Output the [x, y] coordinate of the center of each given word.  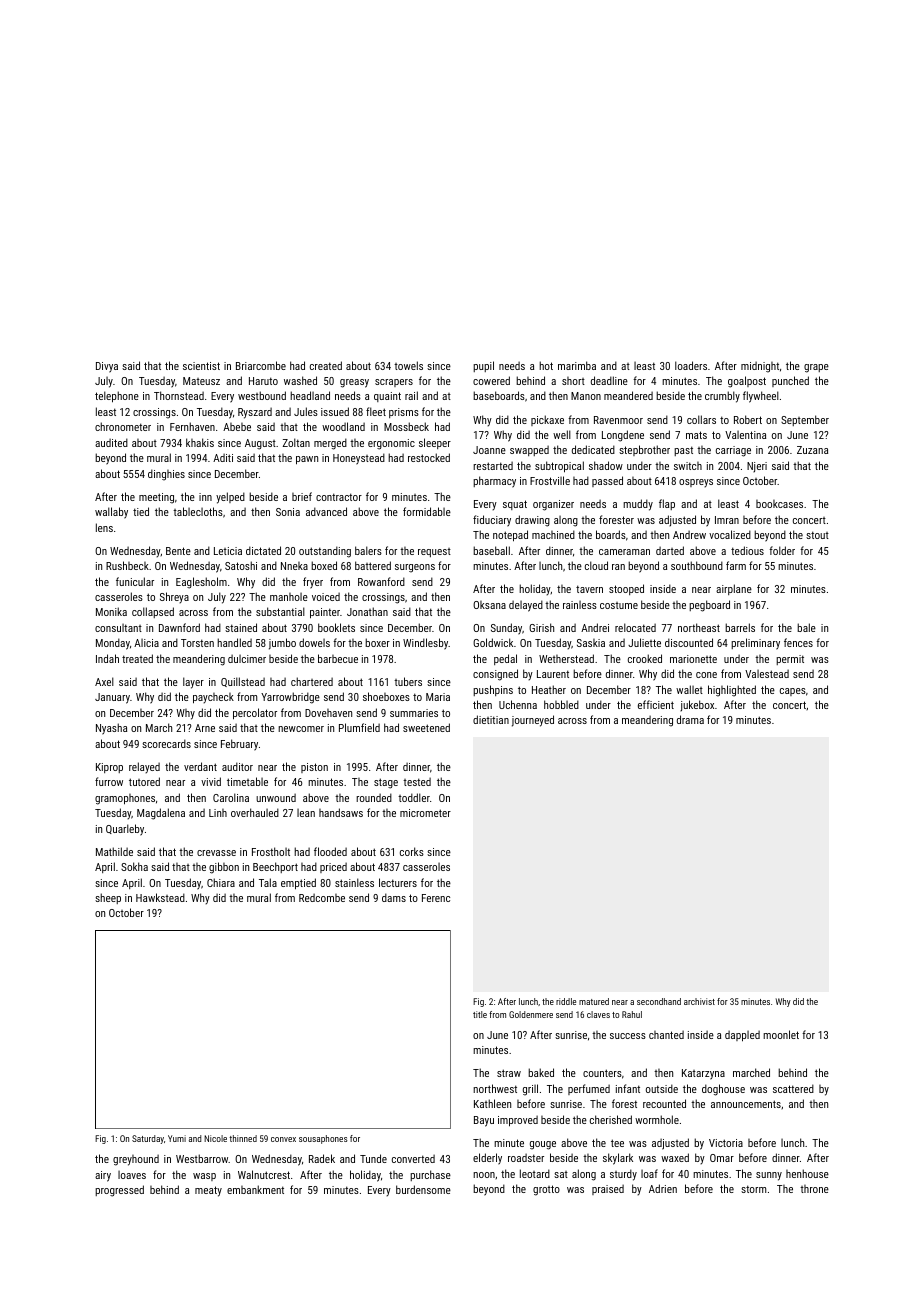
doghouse [723, 1090]
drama [690, 719]
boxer [377, 642]
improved [518, 1121]
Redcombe [322, 897]
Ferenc [436, 898]
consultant [118, 628]
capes [793, 692]
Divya [107, 367]
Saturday [148, 1139]
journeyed [533, 721]
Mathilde [114, 851]
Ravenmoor [618, 420]
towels [408, 365]
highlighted [732, 691]
